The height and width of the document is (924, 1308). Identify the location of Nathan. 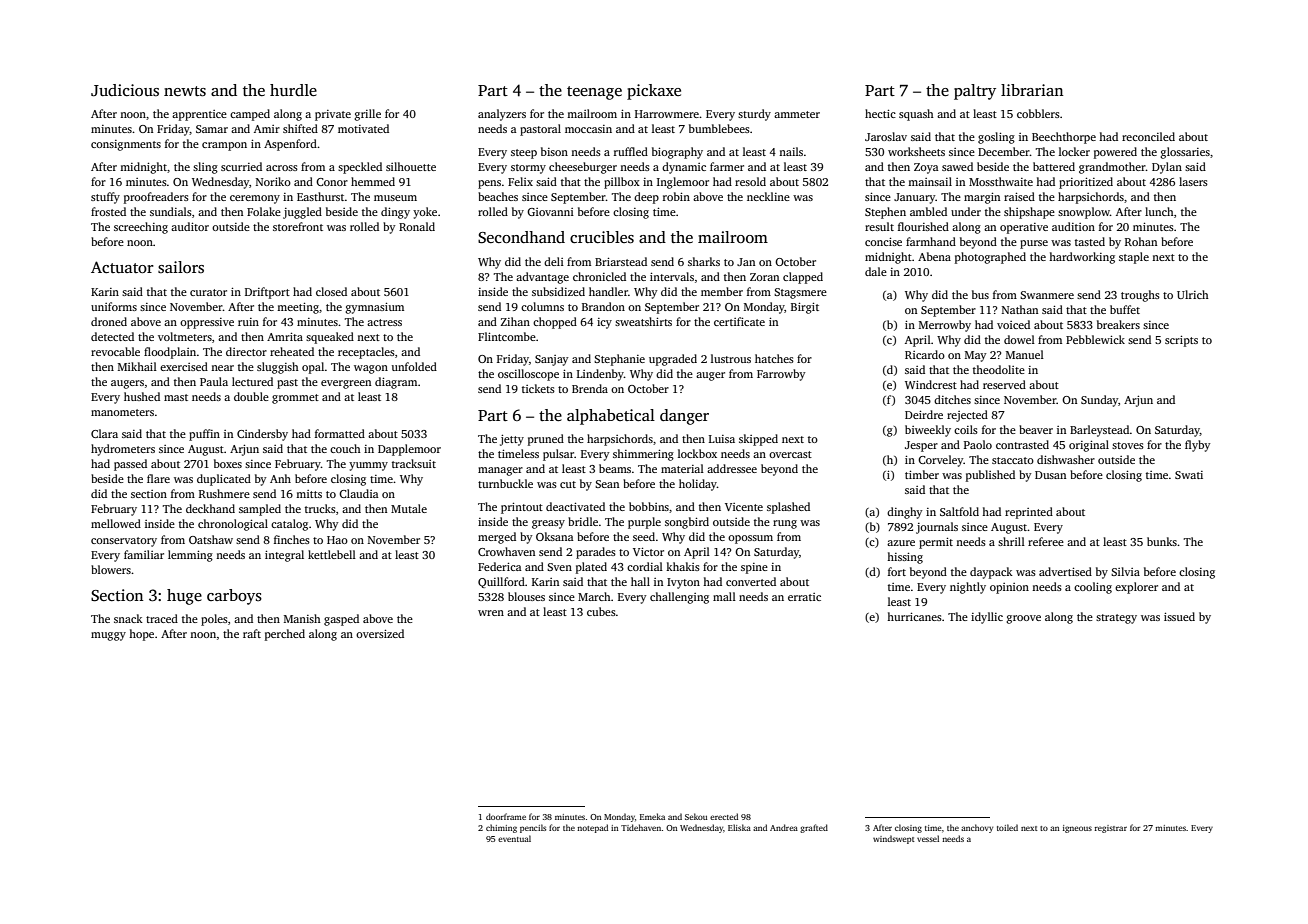
(1020, 309).
